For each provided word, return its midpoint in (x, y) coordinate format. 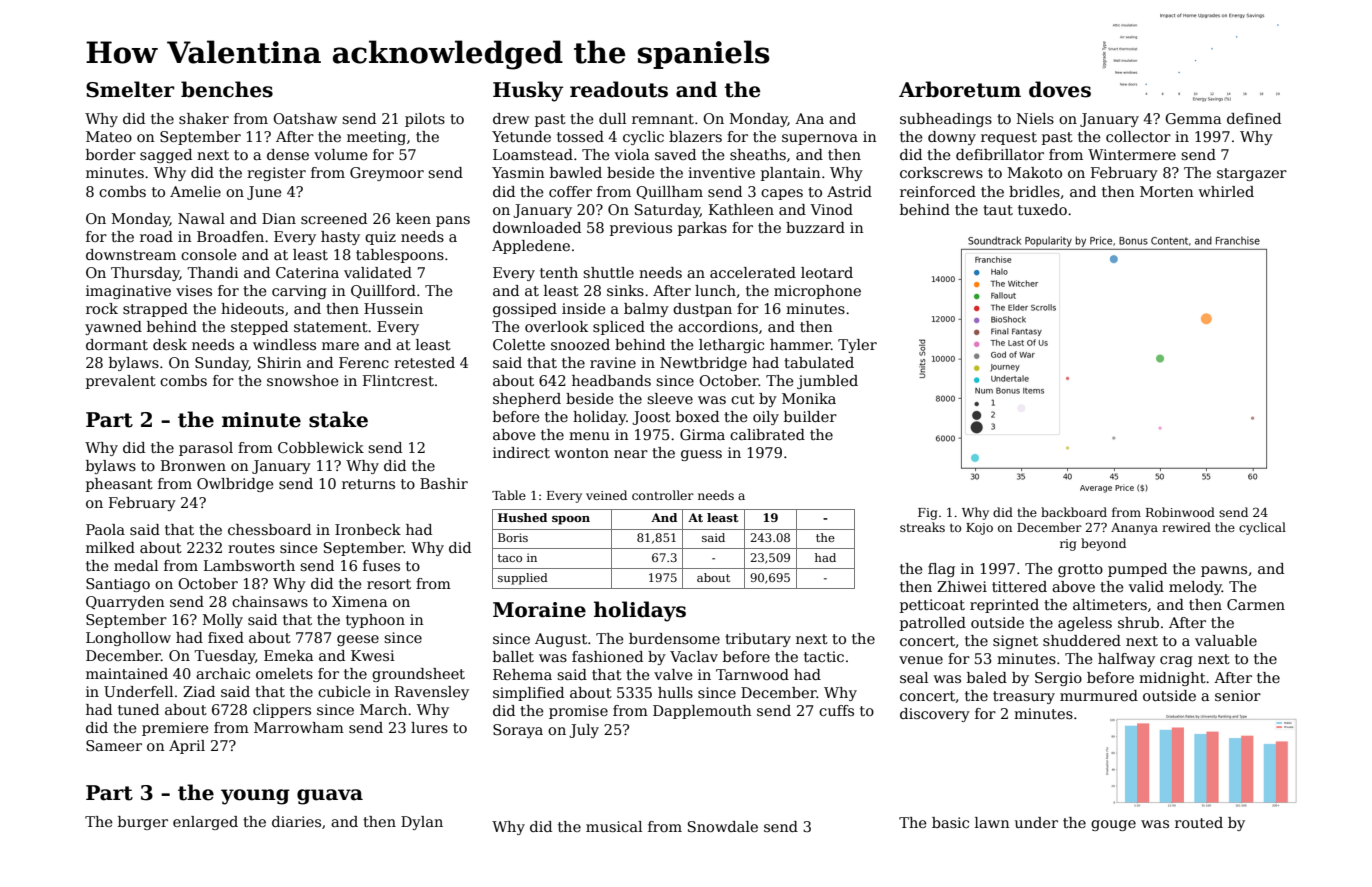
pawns (1224, 571)
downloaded (537, 227)
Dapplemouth (702, 712)
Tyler (857, 346)
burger (143, 823)
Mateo (109, 136)
